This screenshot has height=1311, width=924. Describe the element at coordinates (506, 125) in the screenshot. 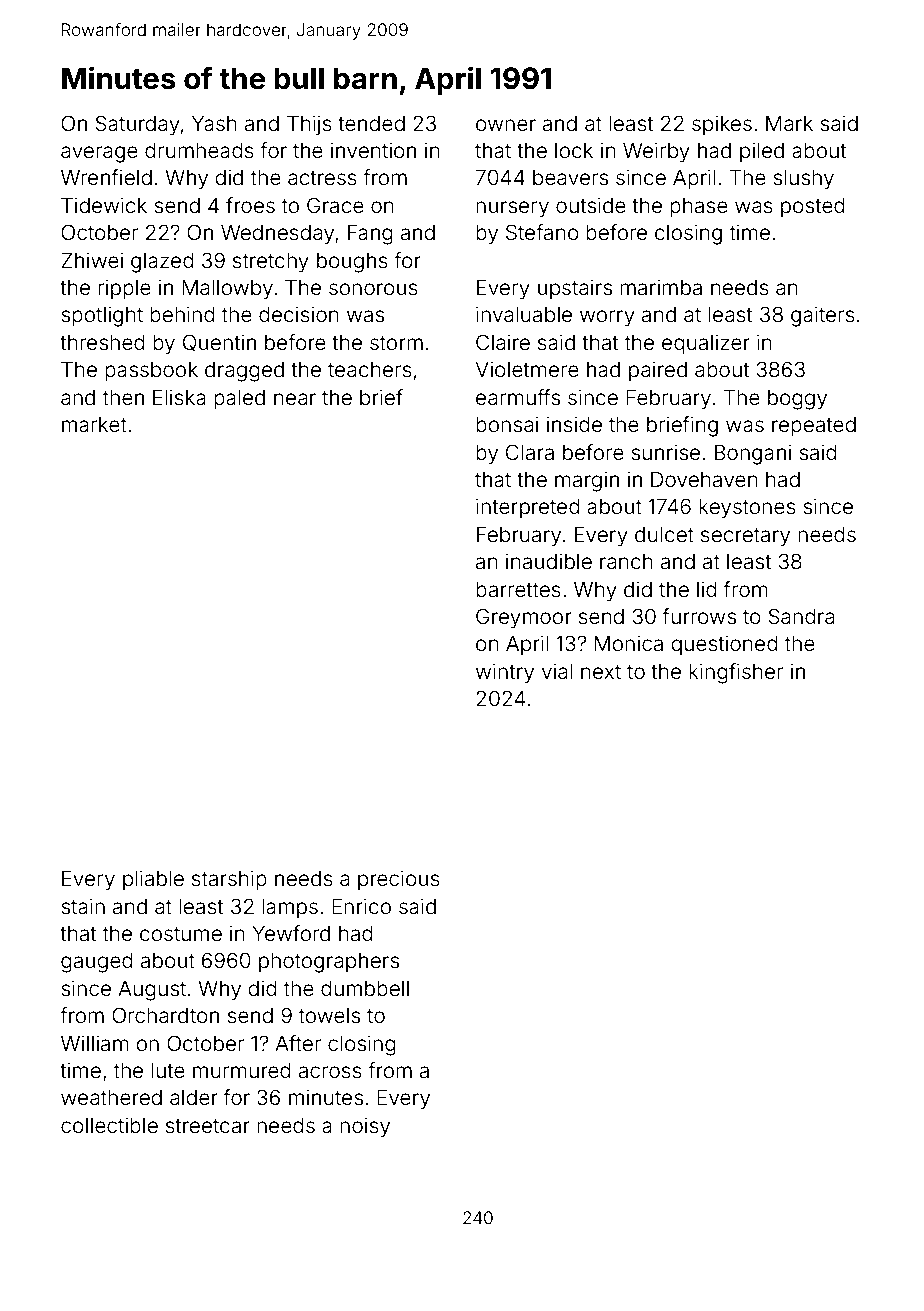

I see `owner` at that location.
